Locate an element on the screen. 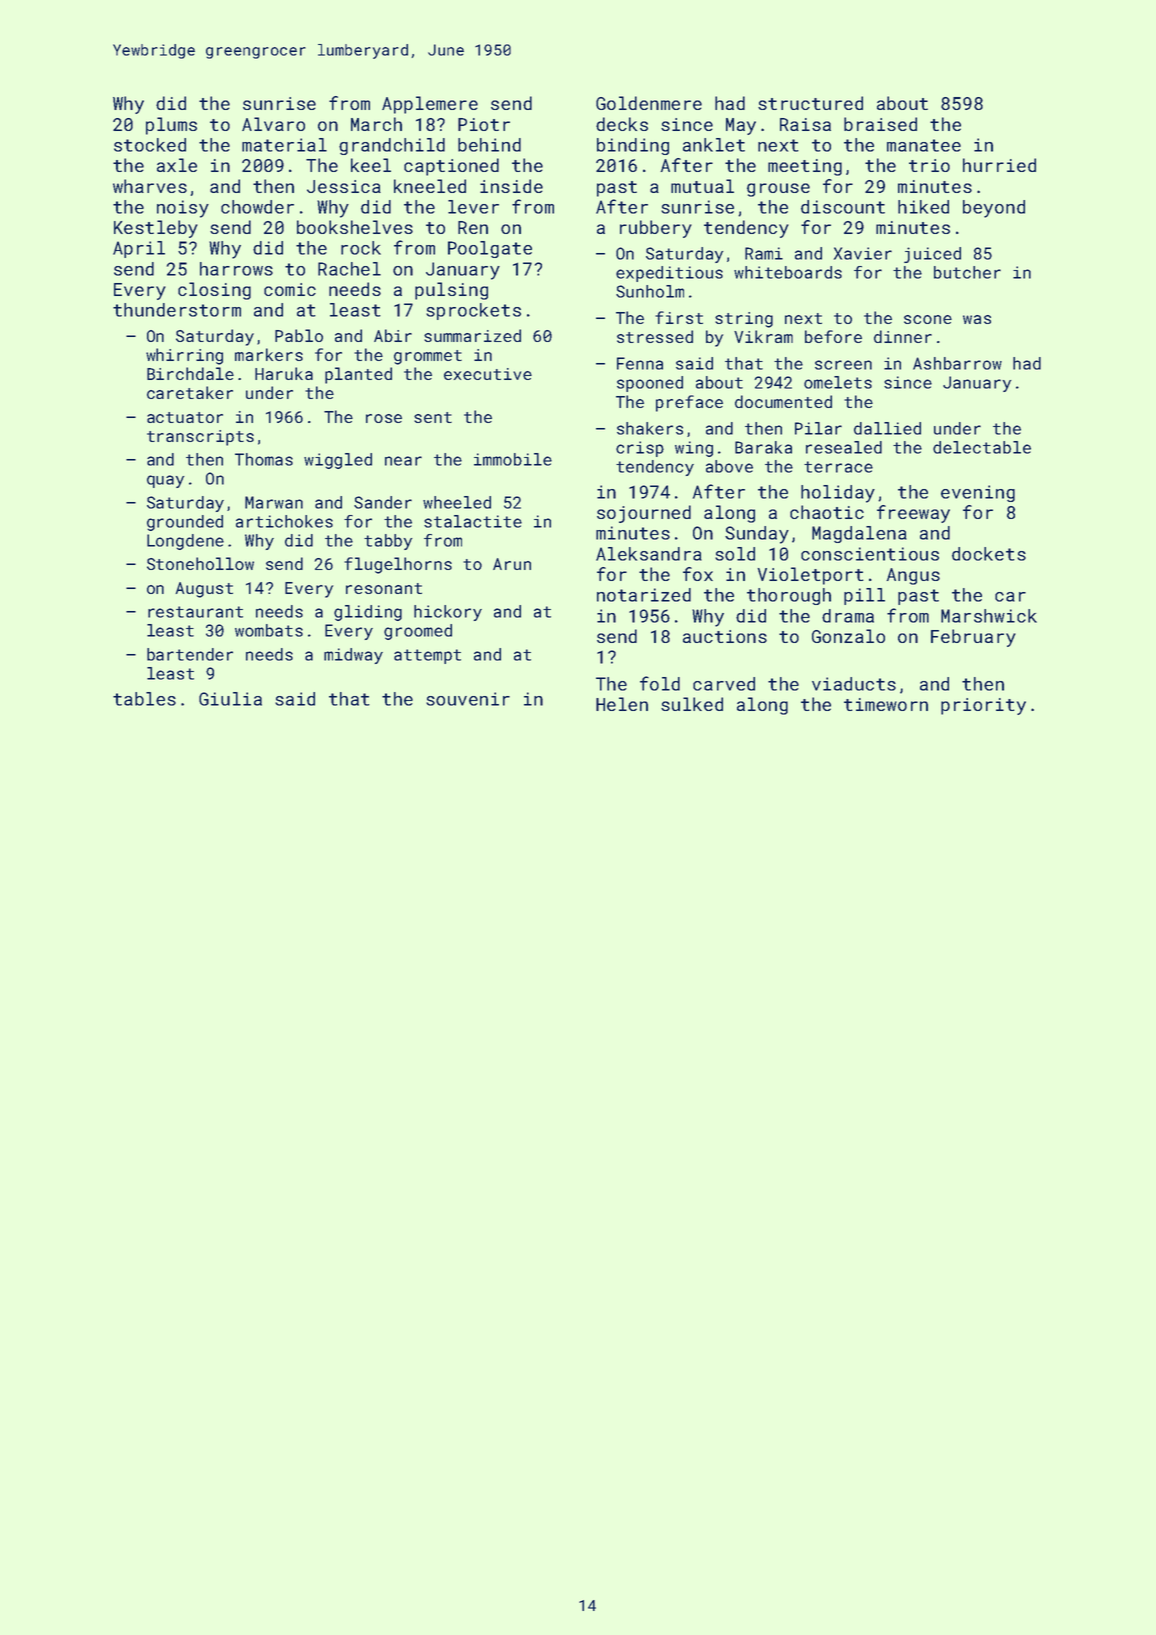  scone is located at coordinates (928, 319).
